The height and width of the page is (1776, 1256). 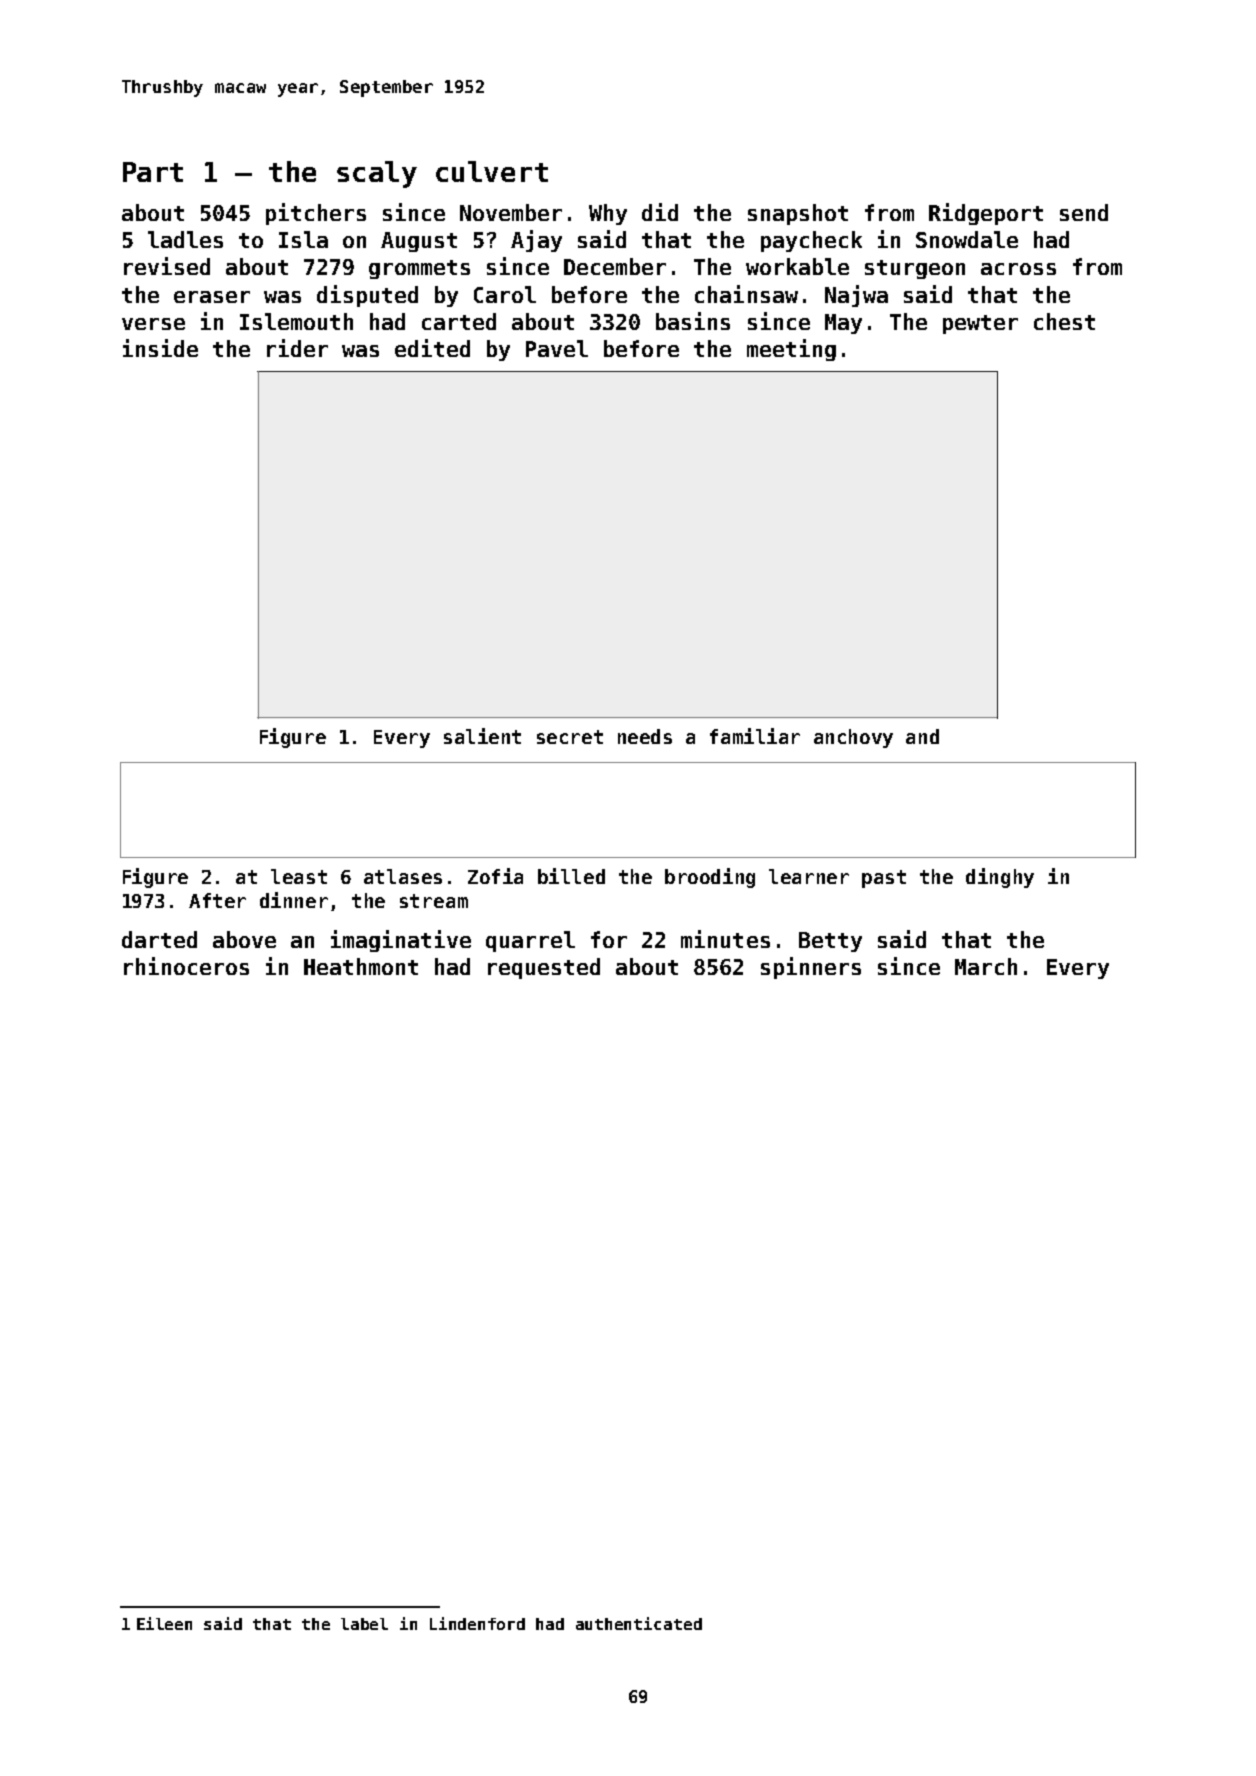 What do you see at coordinates (153, 172) in the page?
I see `Part` at bounding box center [153, 172].
